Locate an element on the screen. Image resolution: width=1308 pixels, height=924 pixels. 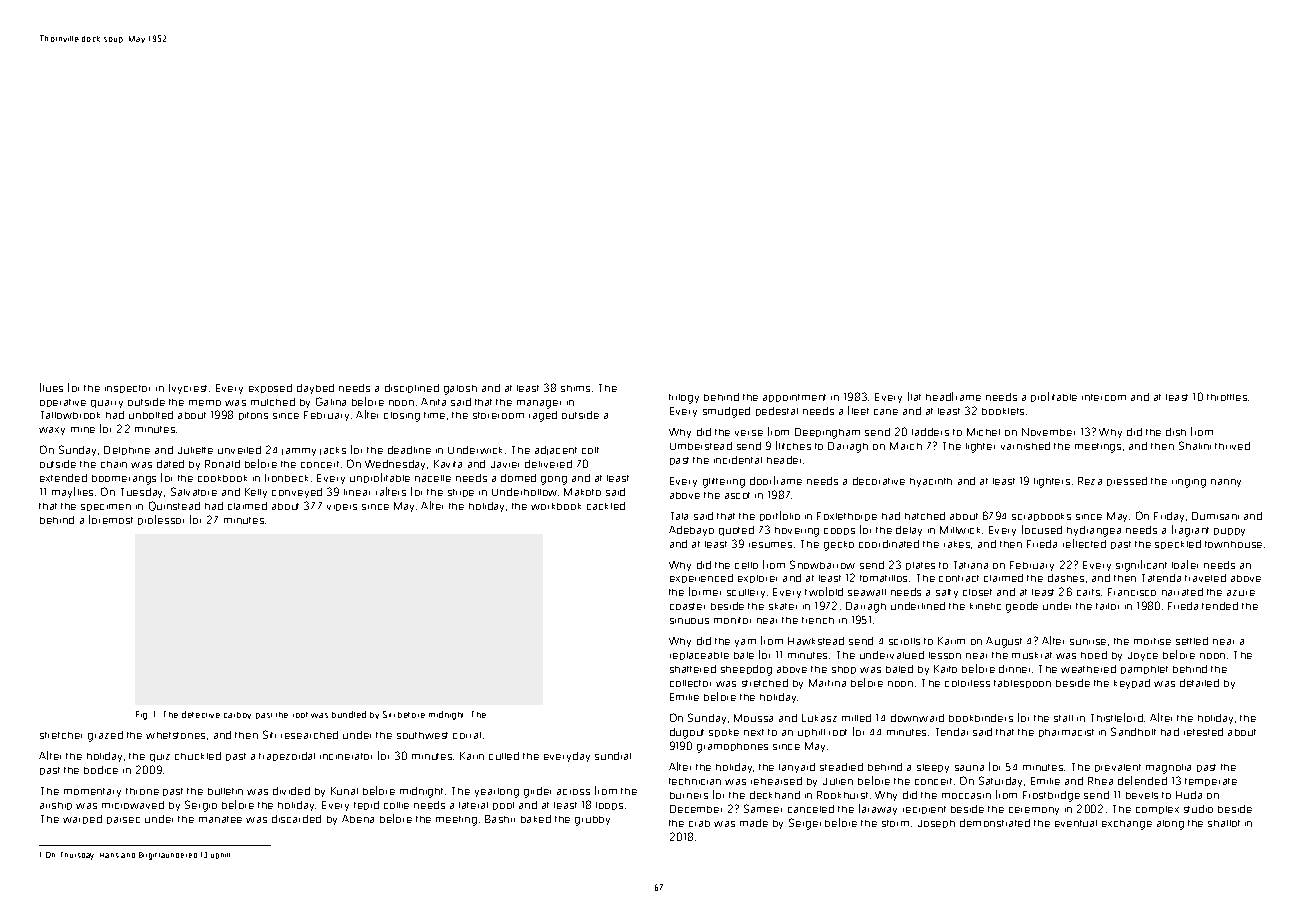
foremost is located at coordinates (111, 519).
